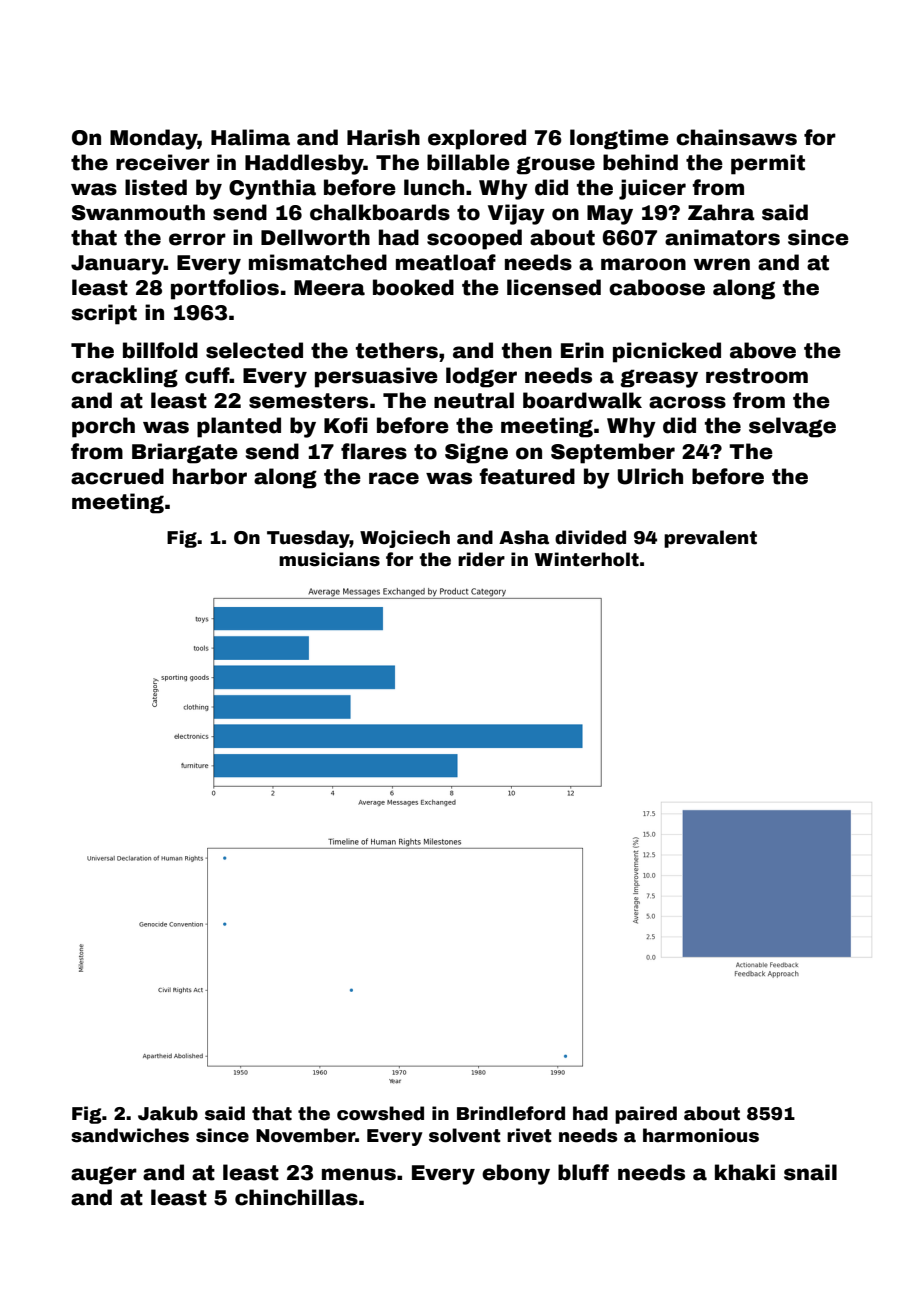  I want to click on cowshed, so click(380, 1113).
